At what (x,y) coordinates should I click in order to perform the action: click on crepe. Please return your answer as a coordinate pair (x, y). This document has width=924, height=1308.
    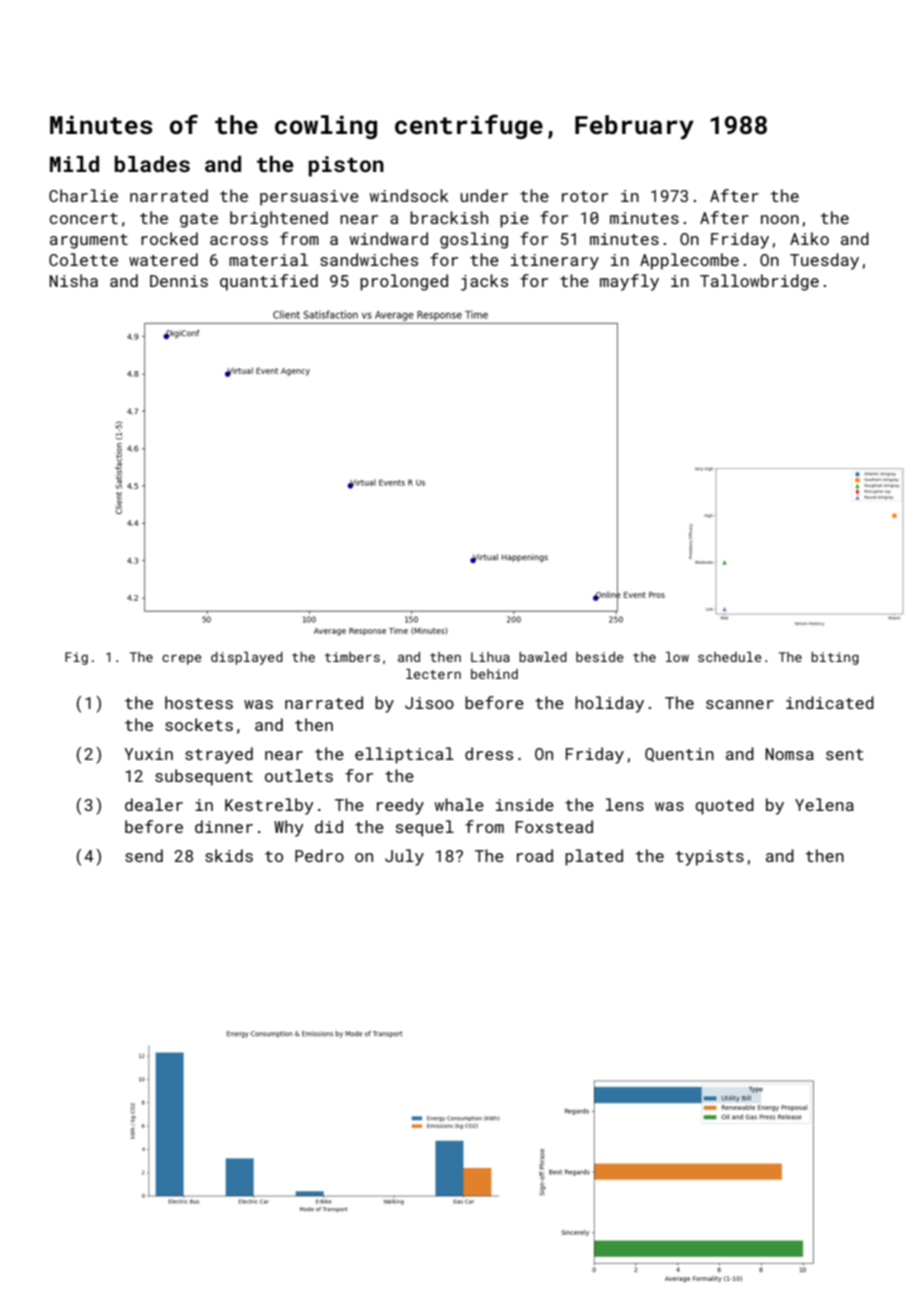
    Looking at the image, I should click on (182, 659).
